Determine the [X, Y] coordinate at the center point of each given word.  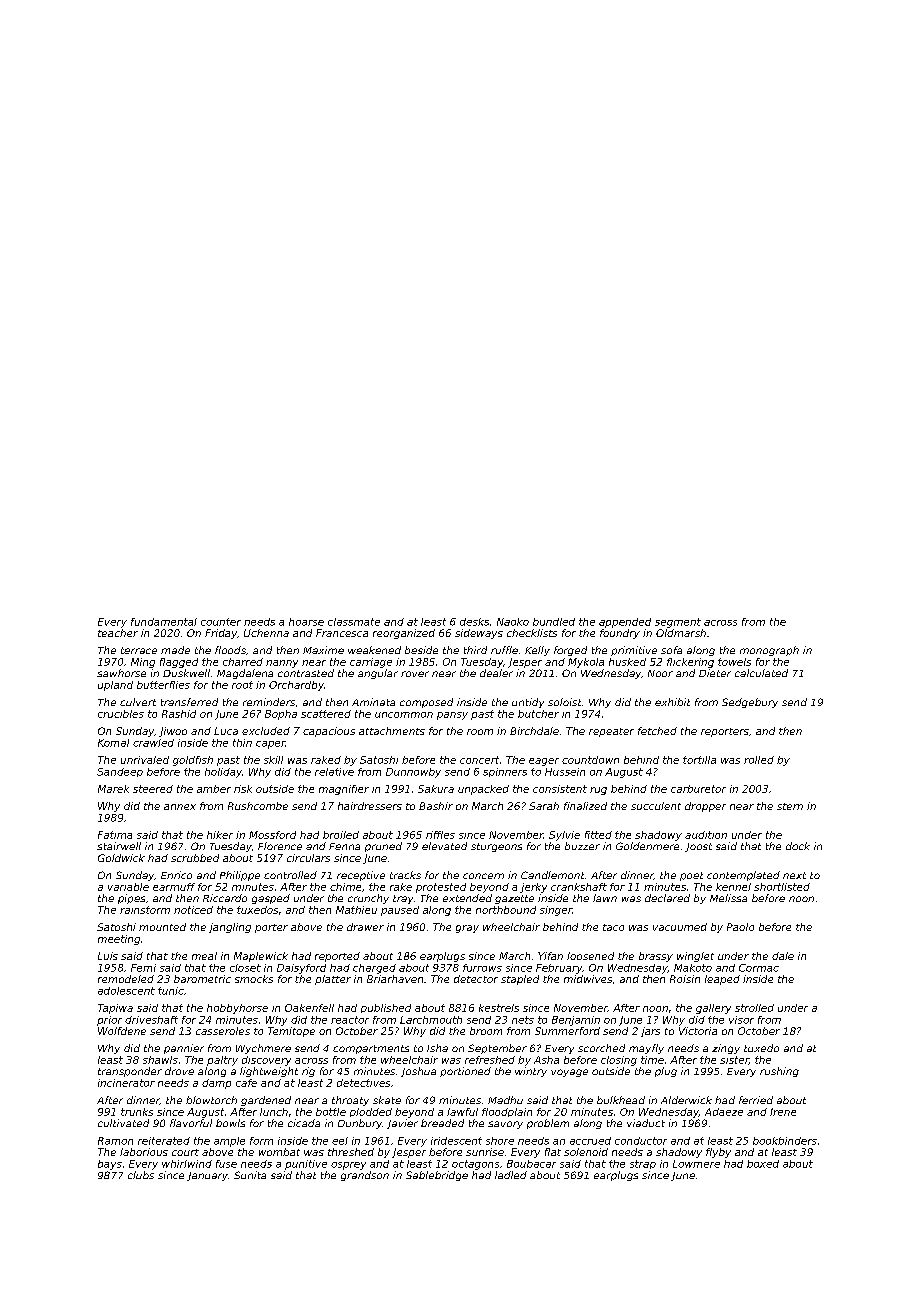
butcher [538, 714]
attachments [392, 731]
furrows [482, 968]
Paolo [740, 927]
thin [242, 743]
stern [790, 806]
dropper [705, 807]
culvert [138, 702]
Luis [108, 956]
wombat [279, 1152]
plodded [371, 1112]
